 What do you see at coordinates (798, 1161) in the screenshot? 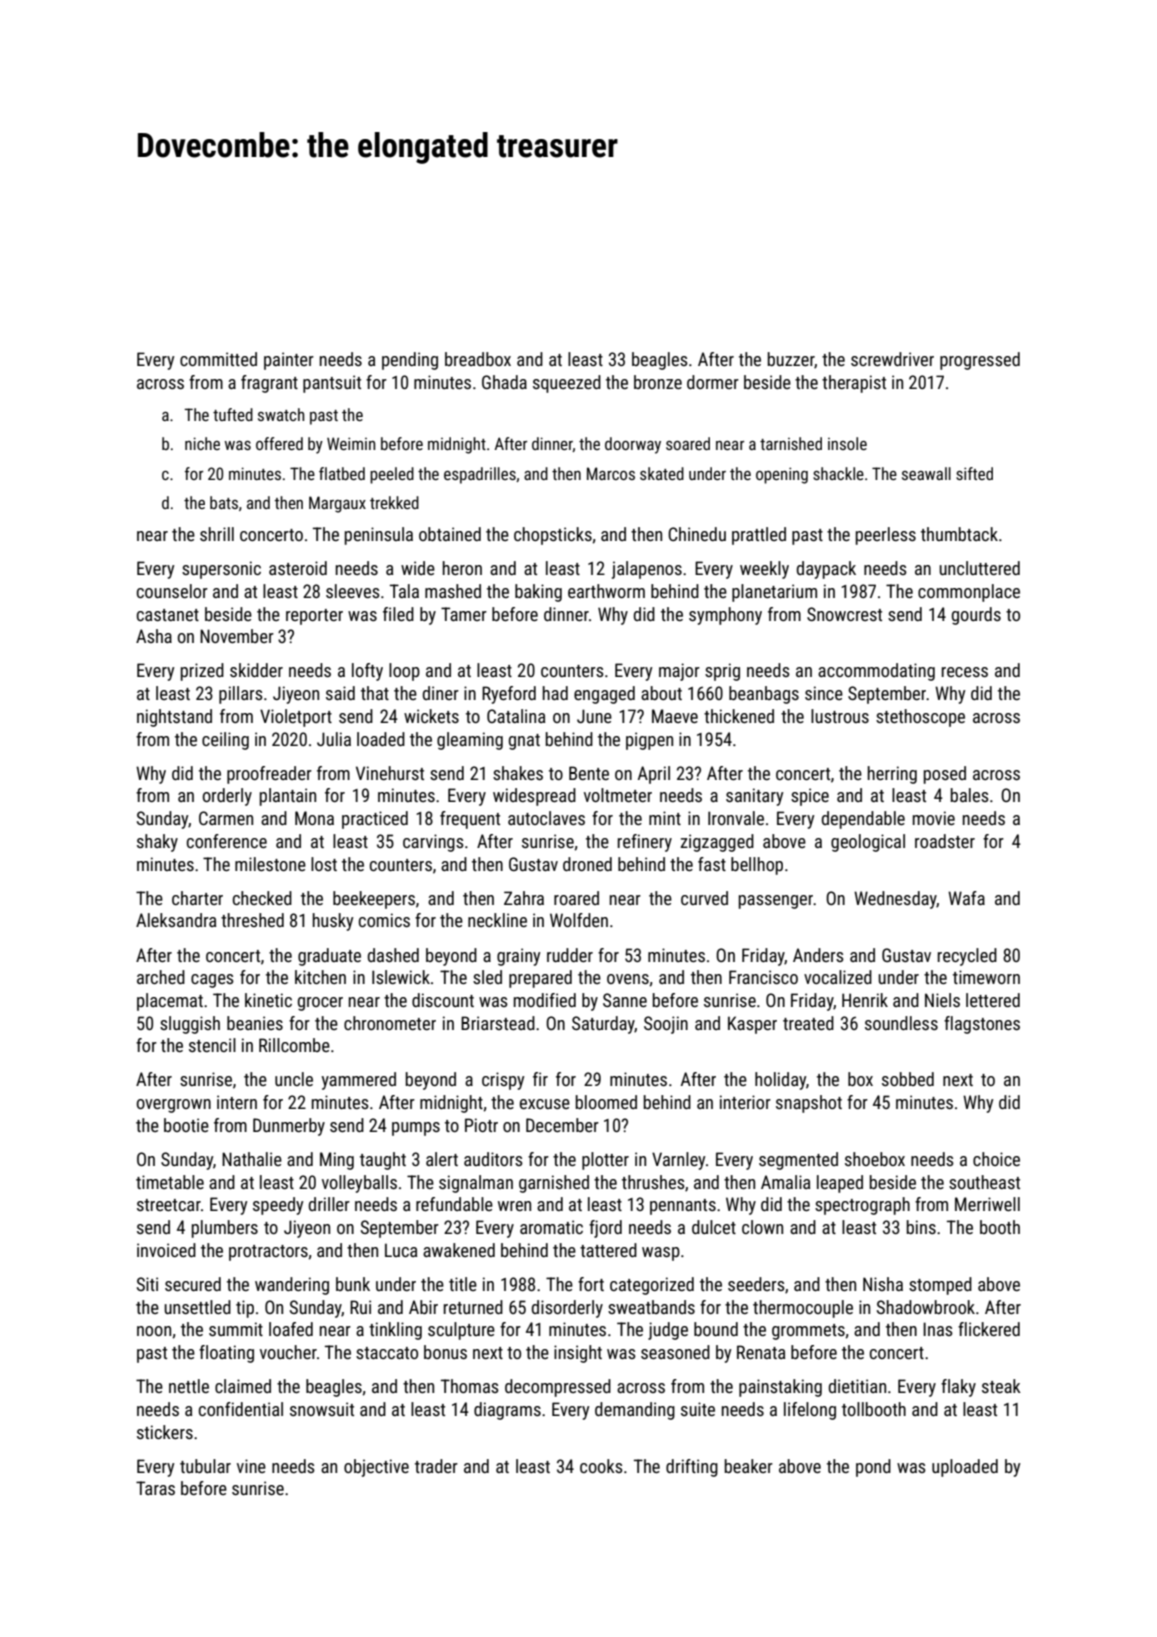
I see `segmented` at bounding box center [798, 1161].
